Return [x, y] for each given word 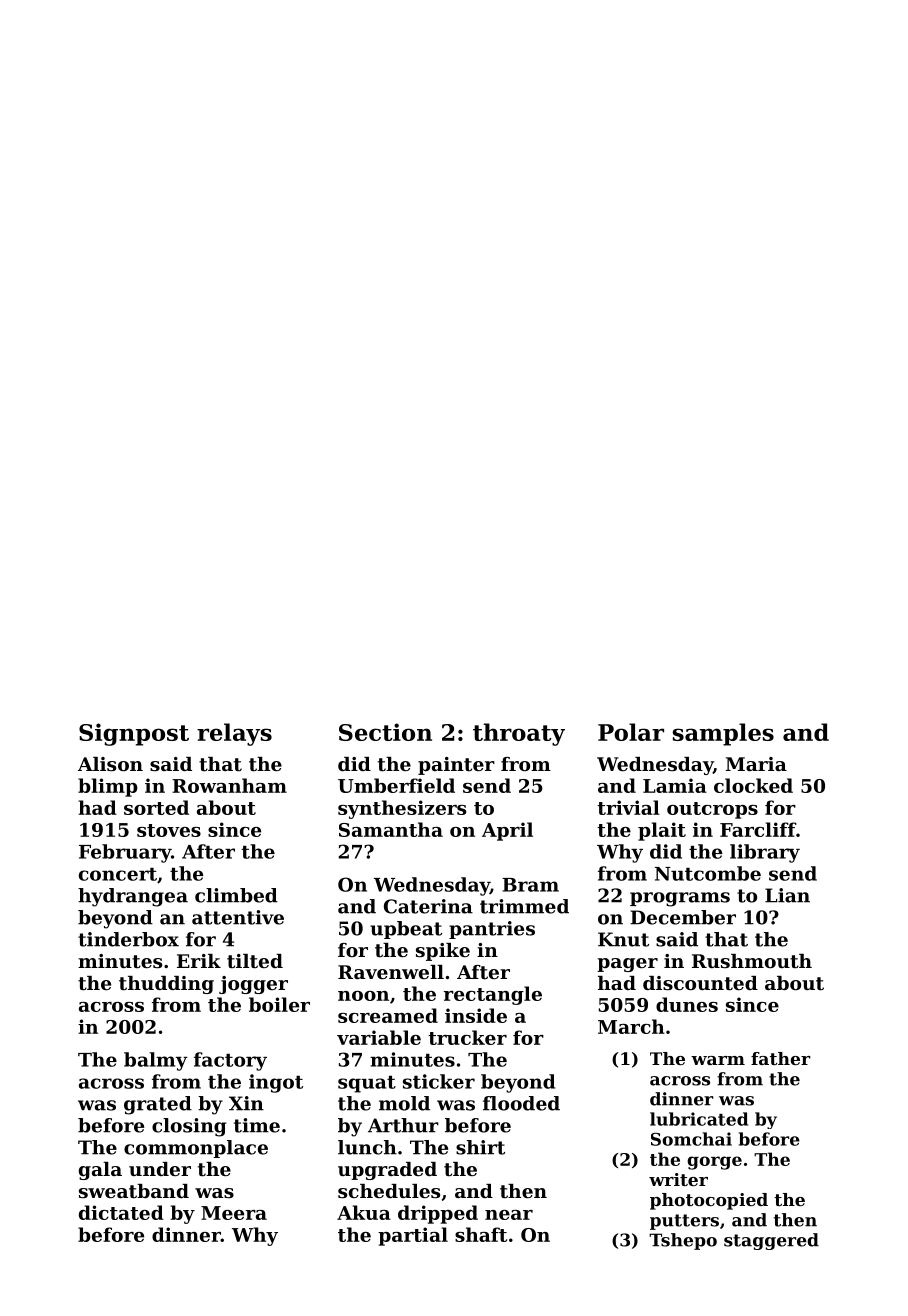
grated [158, 1105]
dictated [121, 1212]
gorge [714, 1163]
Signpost [134, 734]
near [509, 1215]
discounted [700, 983]
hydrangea [133, 897]
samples [723, 734]
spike [443, 952]
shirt [480, 1147]
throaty [519, 734]
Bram [530, 885]
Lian [787, 895]
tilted [255, 961]
